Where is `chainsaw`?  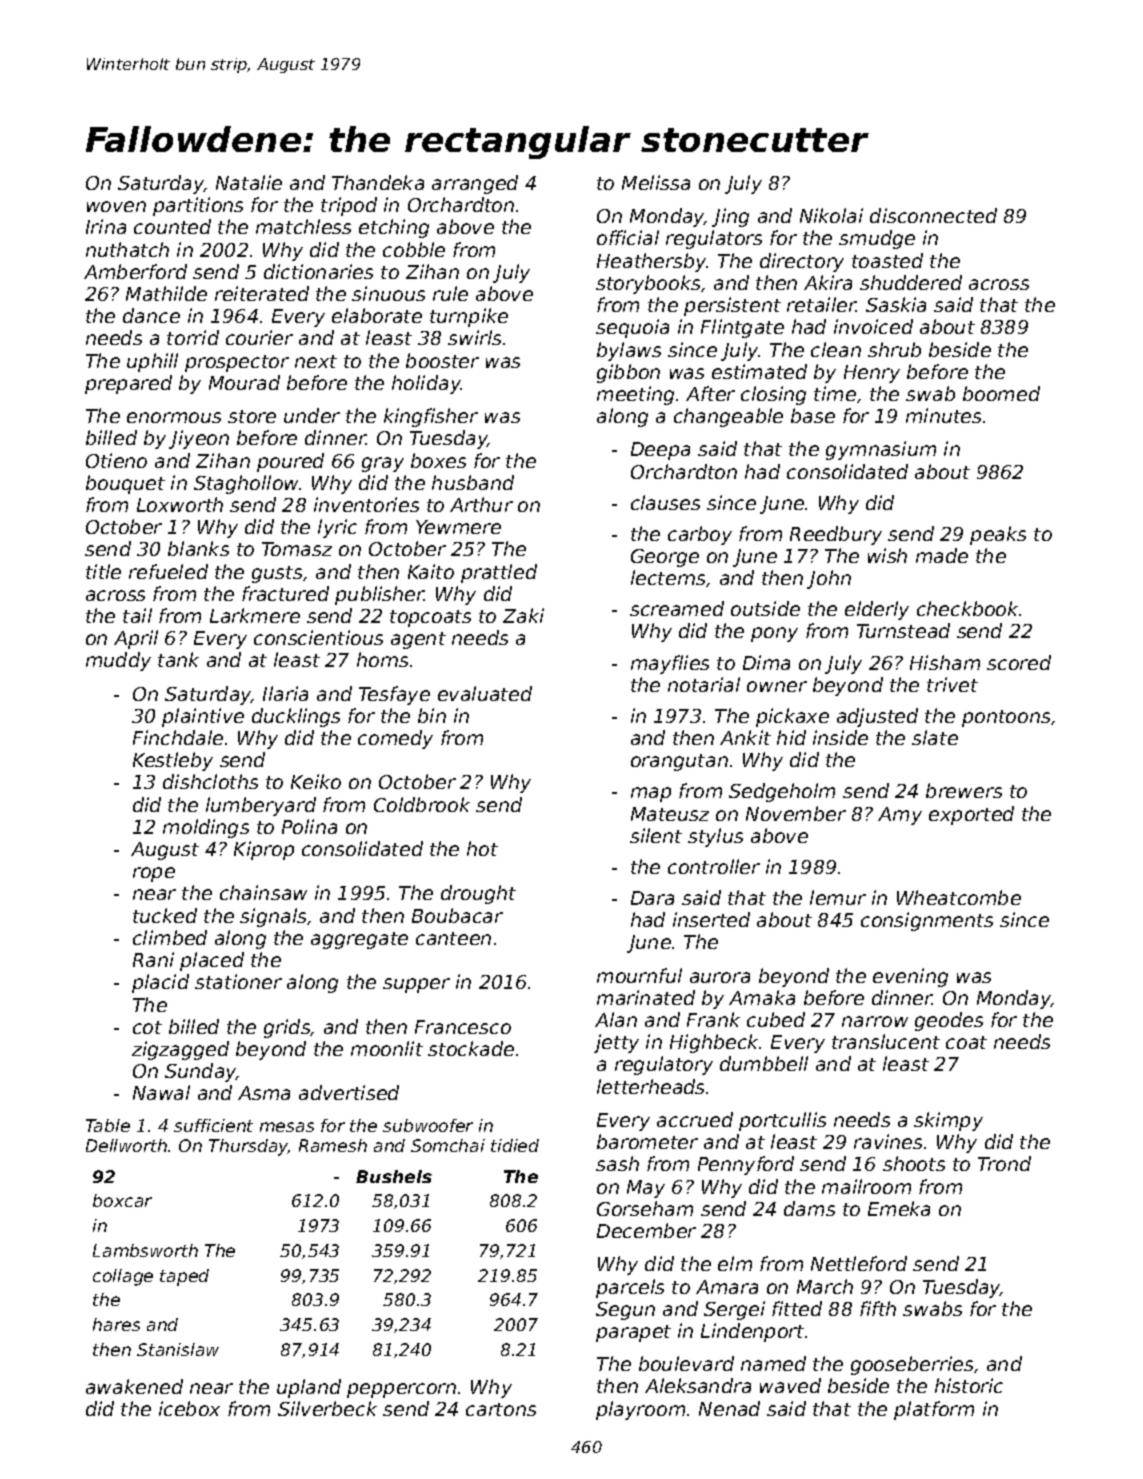 chainsaw is located at coordinates (263, 892).
